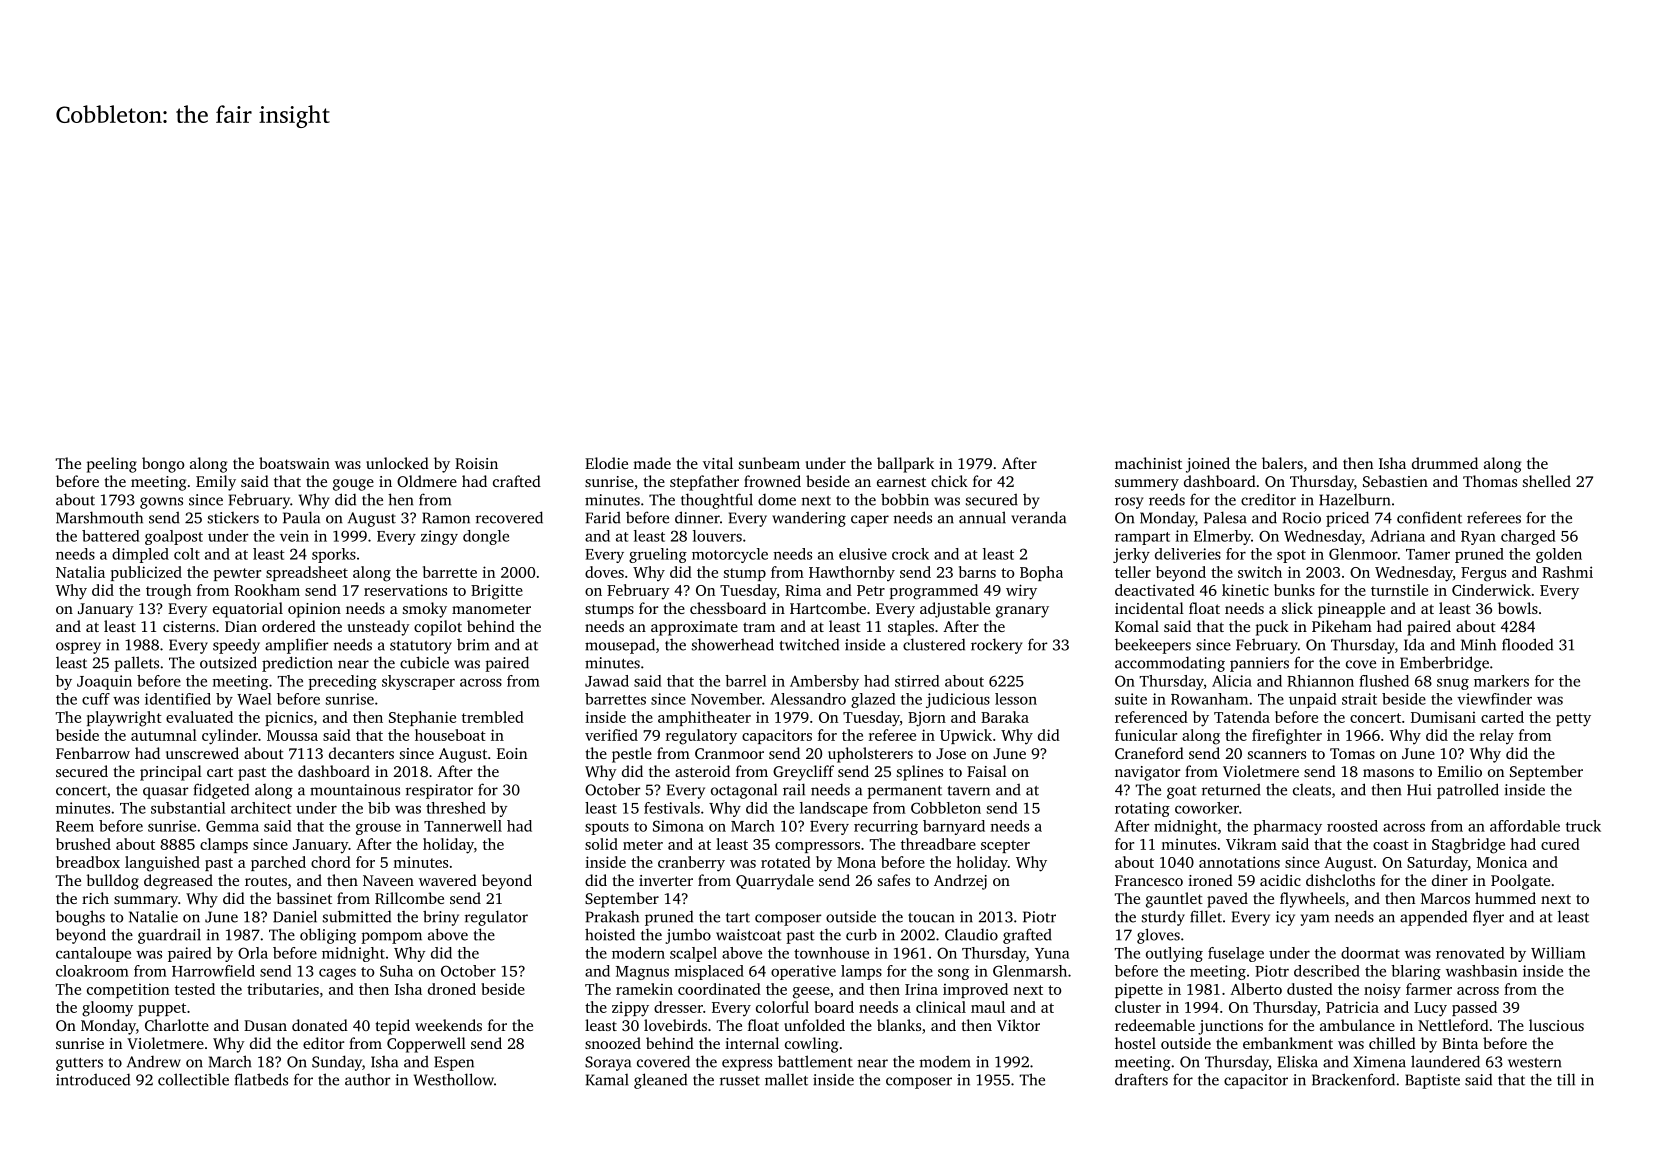  I want to click on gutters, so click(79, 1064).
